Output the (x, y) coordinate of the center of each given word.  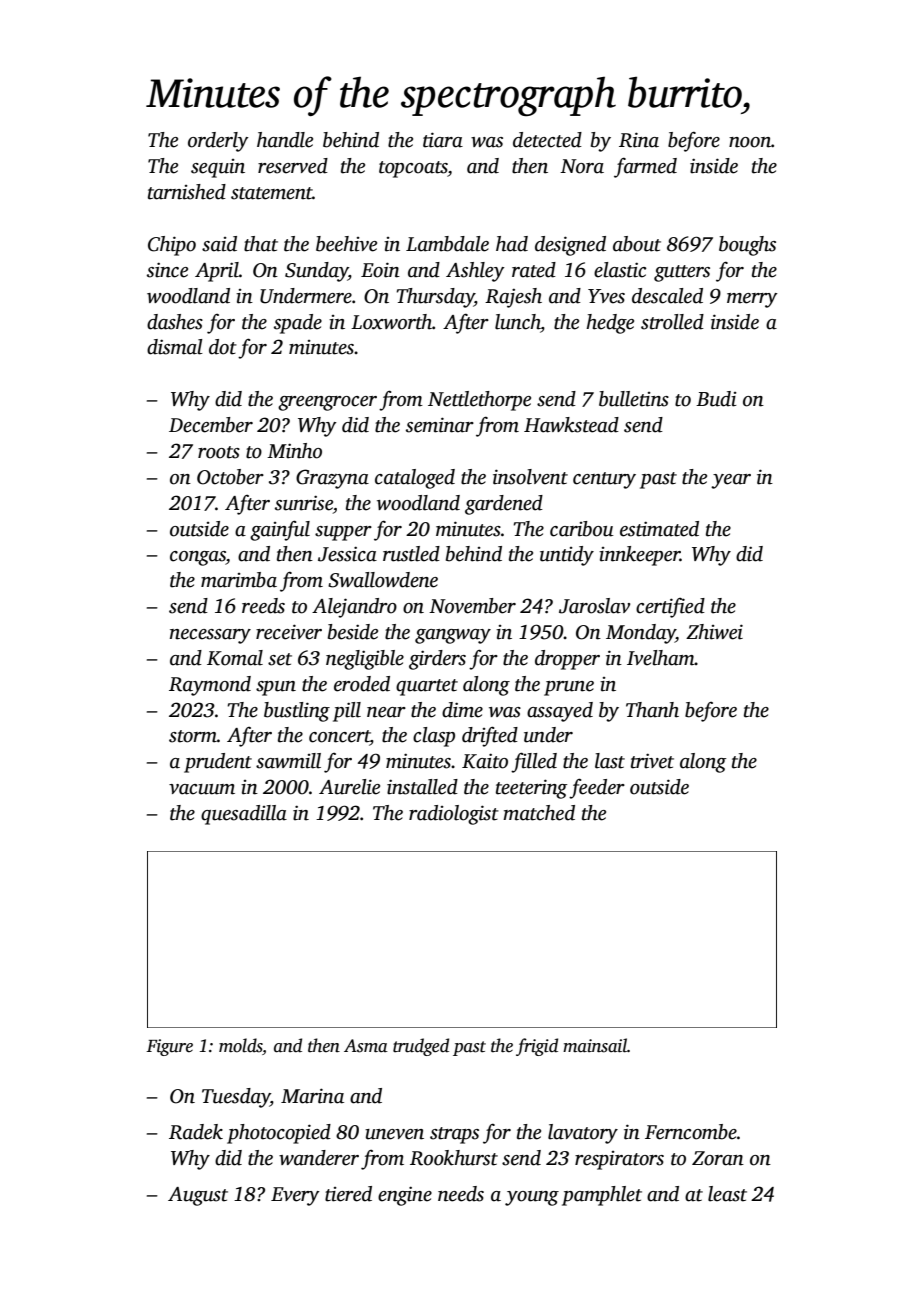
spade (298, 324)
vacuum (202, 789)
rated (534, 270)
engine (405, 1196)
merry (752, 300)
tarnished (187, 192)
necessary (210, 636)
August (198, 1196)
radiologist (454, 815)
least (727, 1194)
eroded (362, 684)
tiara (443, 140)
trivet (652, 761)
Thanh (652, 710)
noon (750, 142)
